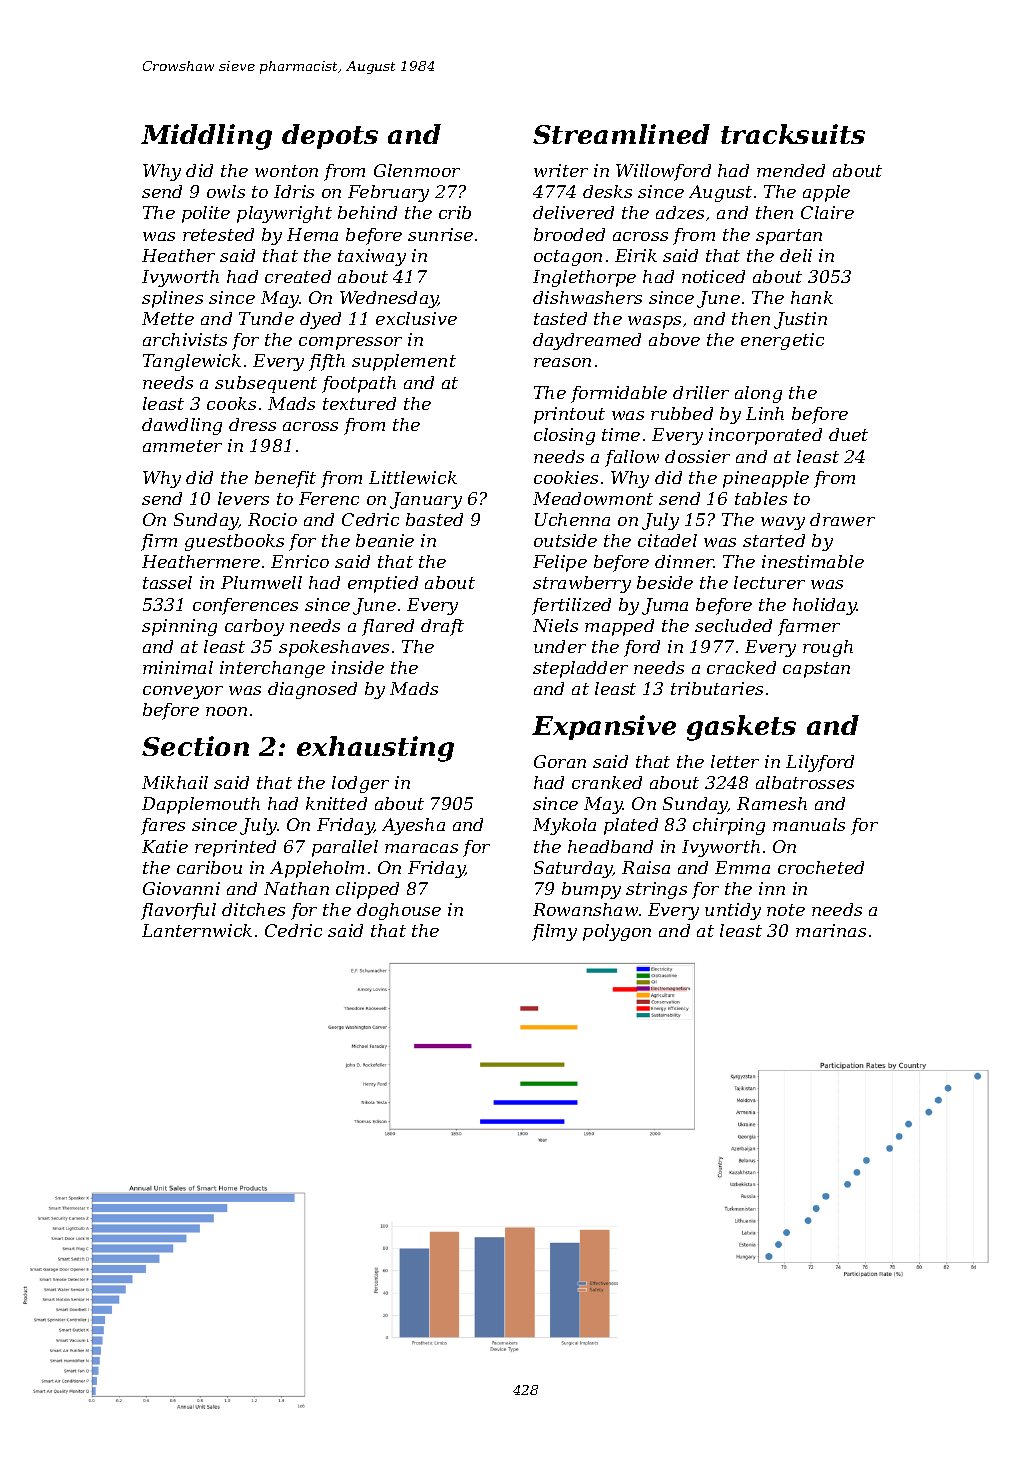  What do you see at coordinates (761, 498) in the screenshot?
I see `tables` at bounding box center [761, 498].
